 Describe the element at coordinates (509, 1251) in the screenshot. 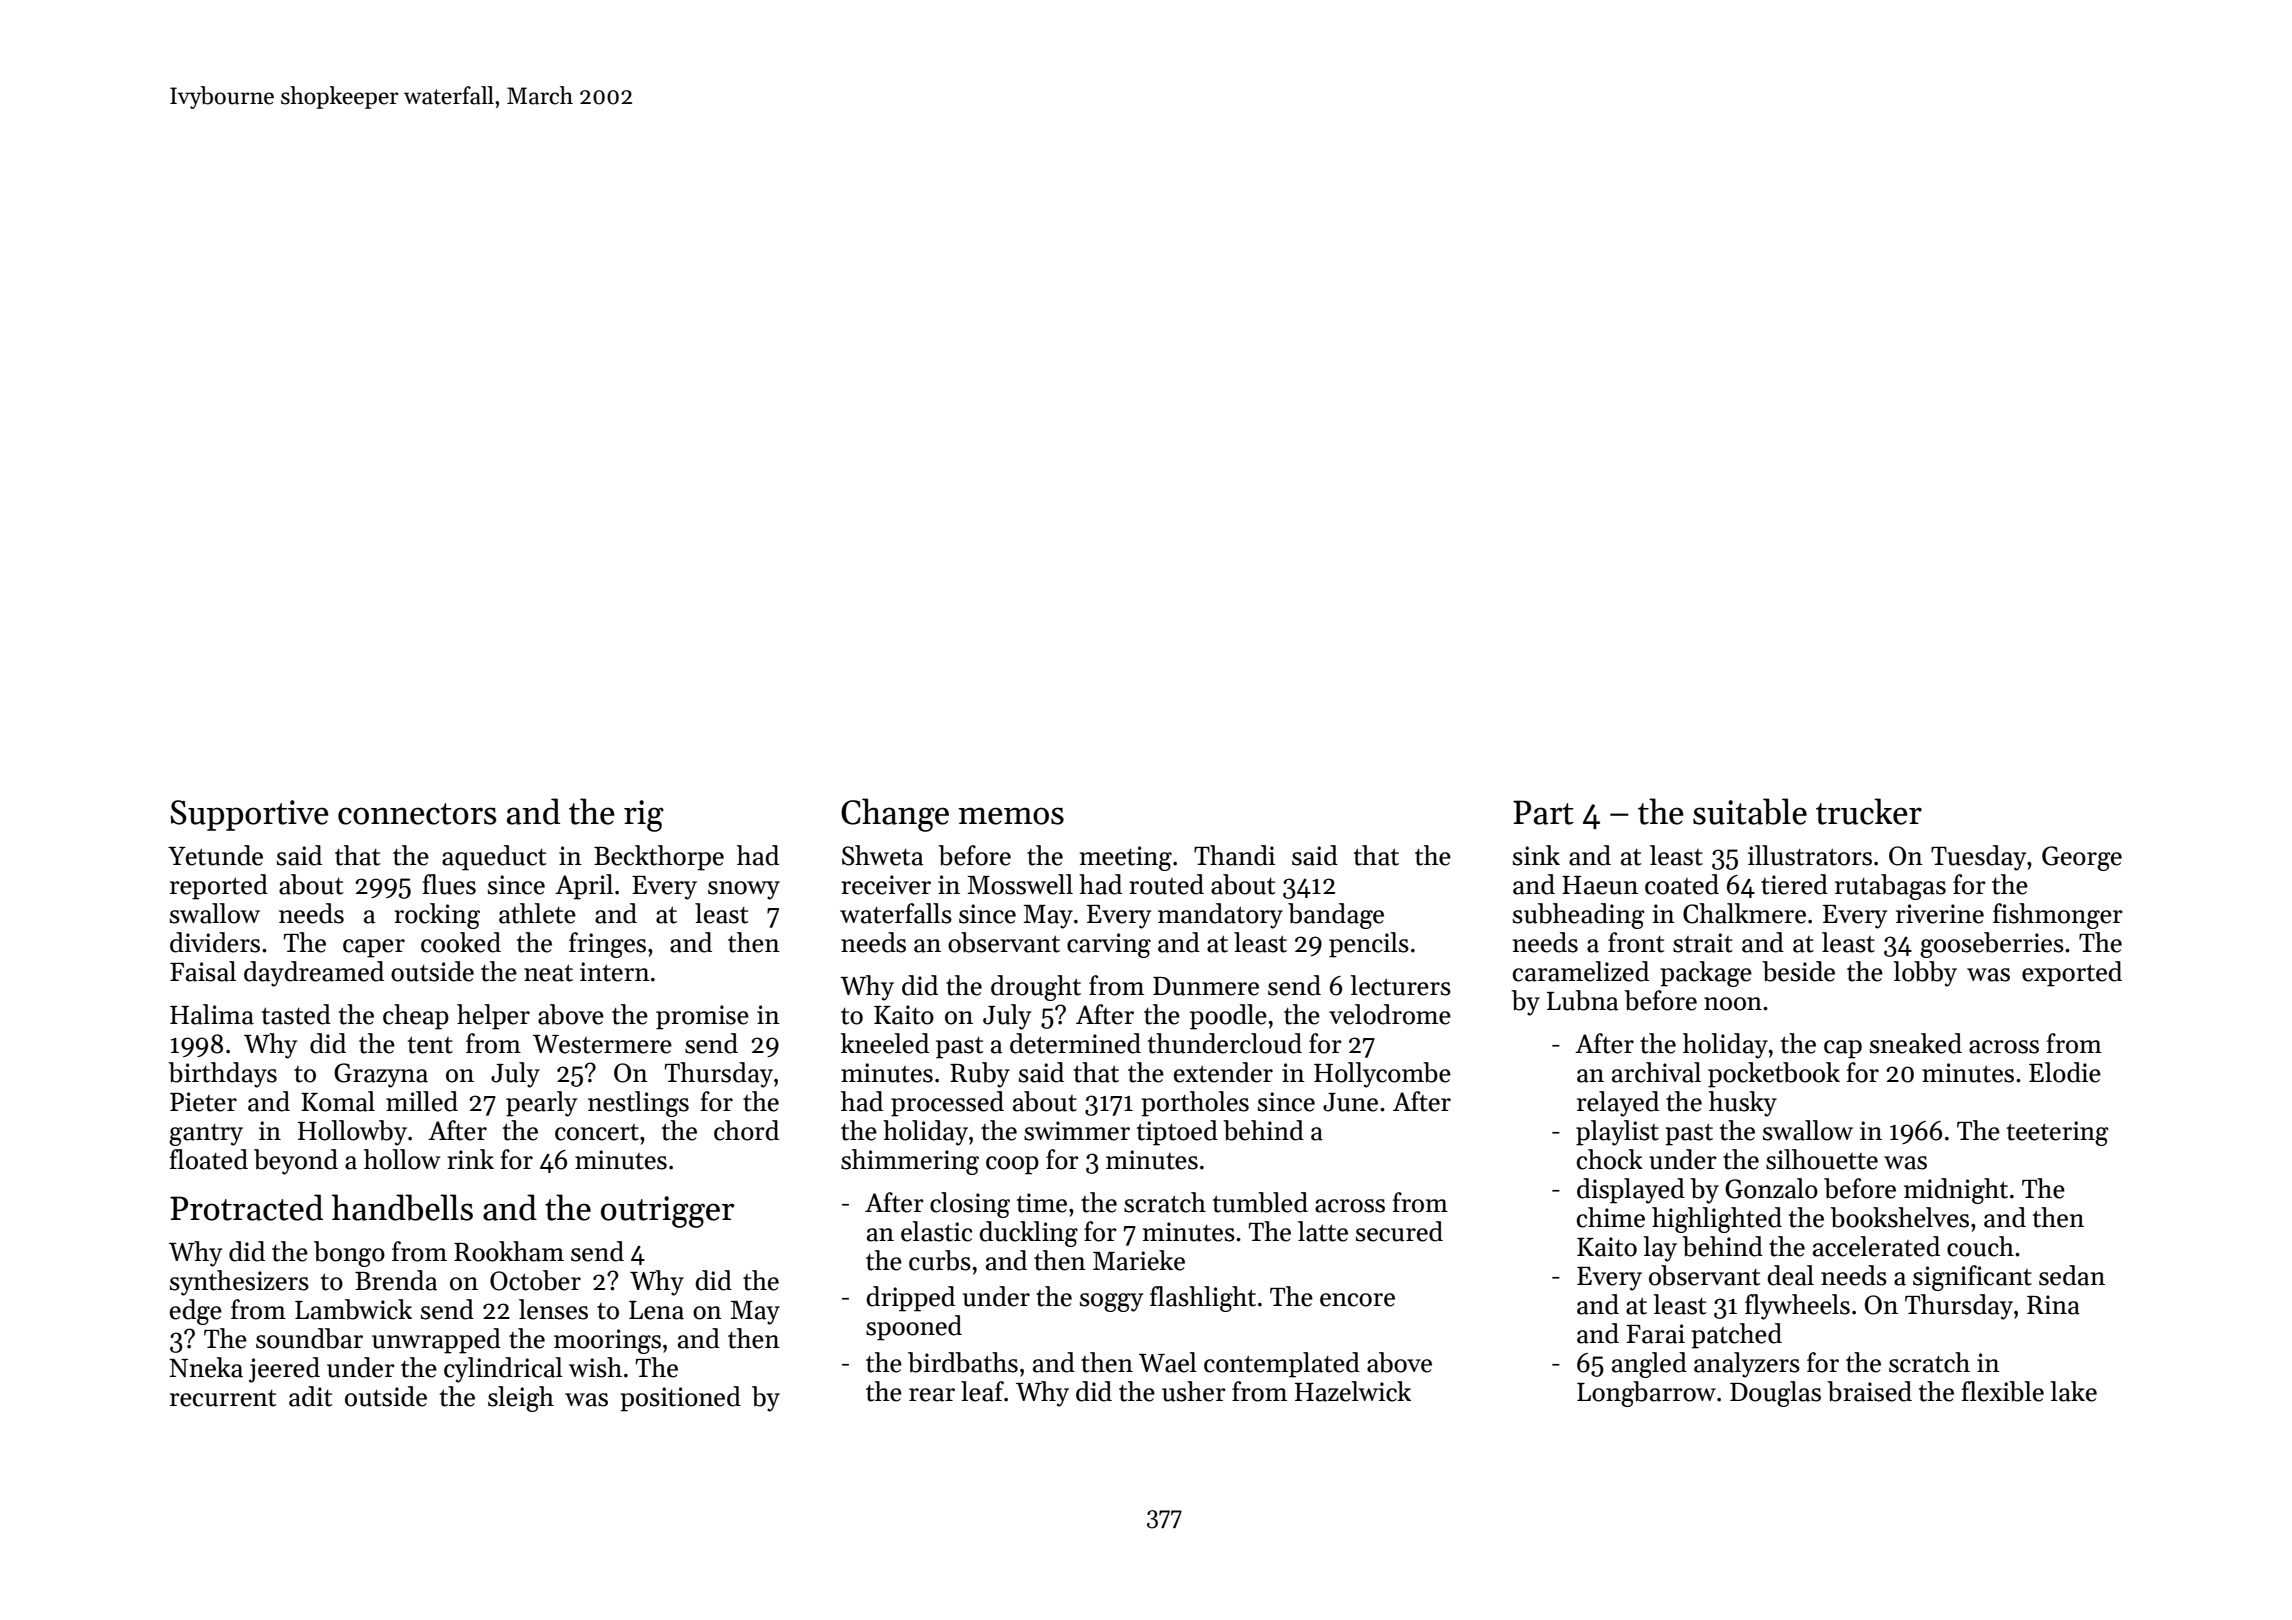

I see `Rookham` at that location.
